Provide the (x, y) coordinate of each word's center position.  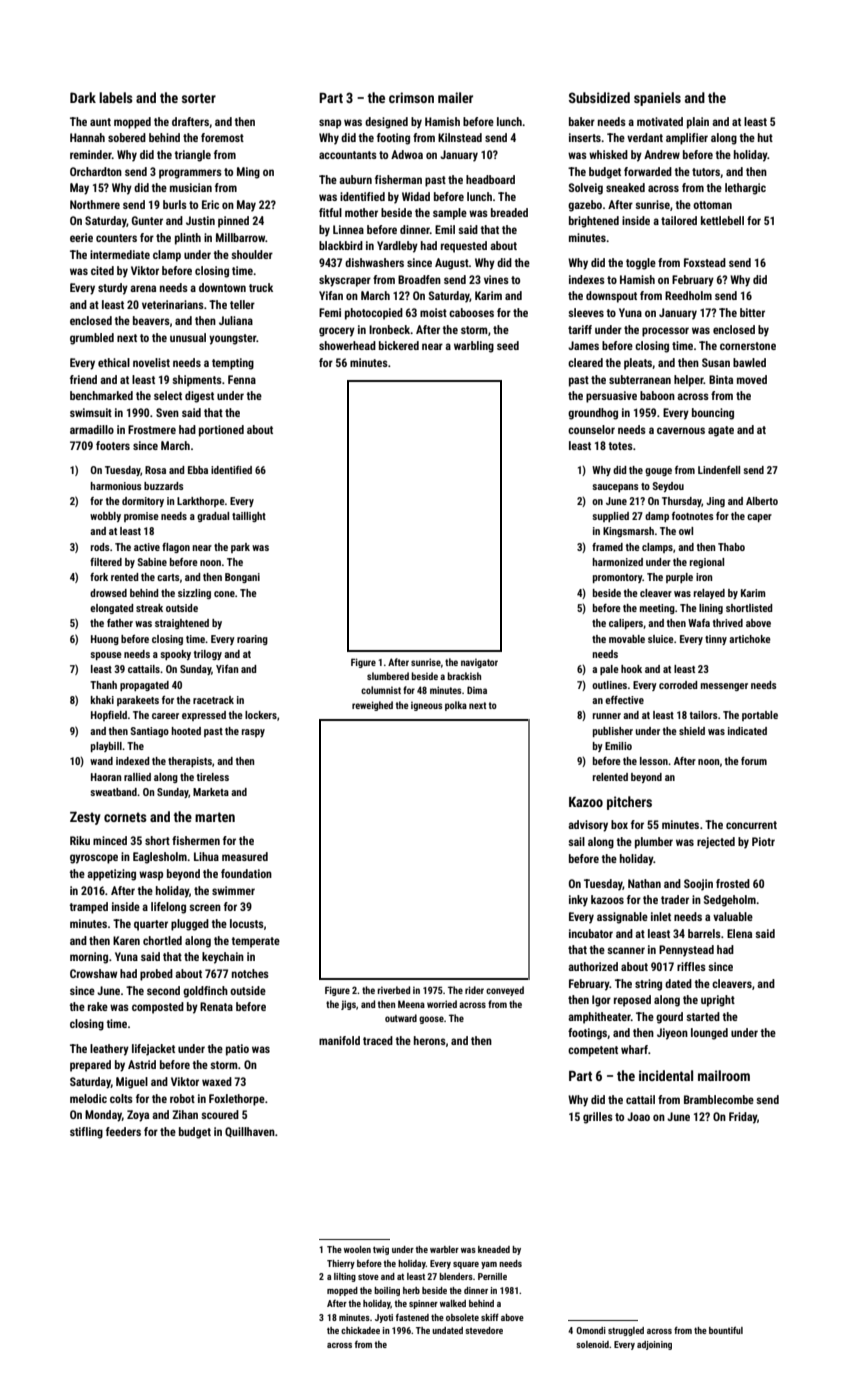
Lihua (206, 856)
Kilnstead (460, 137)
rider (474, 990)
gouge (658, 472)
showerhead (347, 345)
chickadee (360, 1330)
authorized (593, 966)
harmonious (116, 486)
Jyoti (384, 1318)
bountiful (726, 1330)
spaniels (657, 99)
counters (116, 238)
